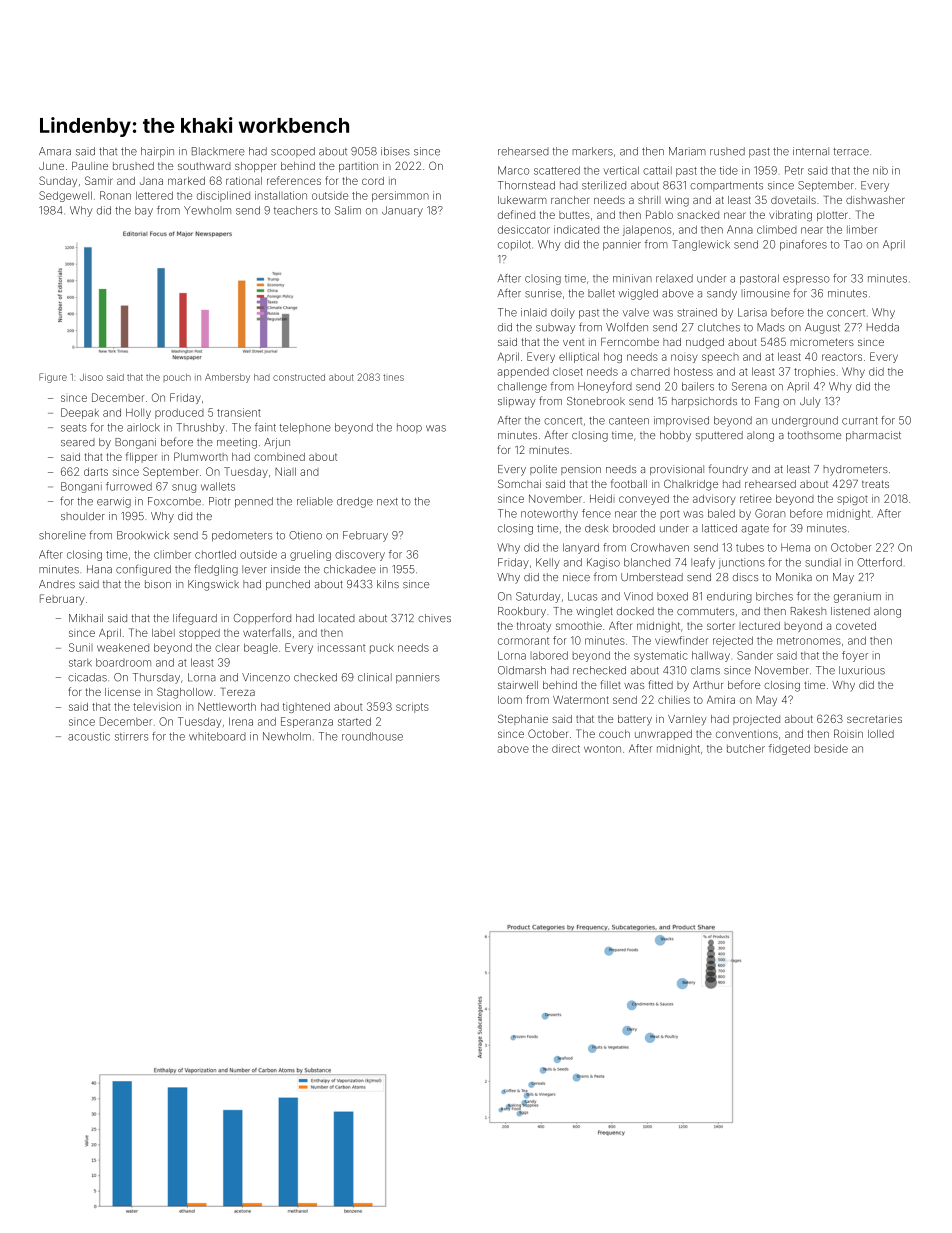 The width and height of the screenshot is (952, 1233). I want to click on stark, so click(80, 662).
